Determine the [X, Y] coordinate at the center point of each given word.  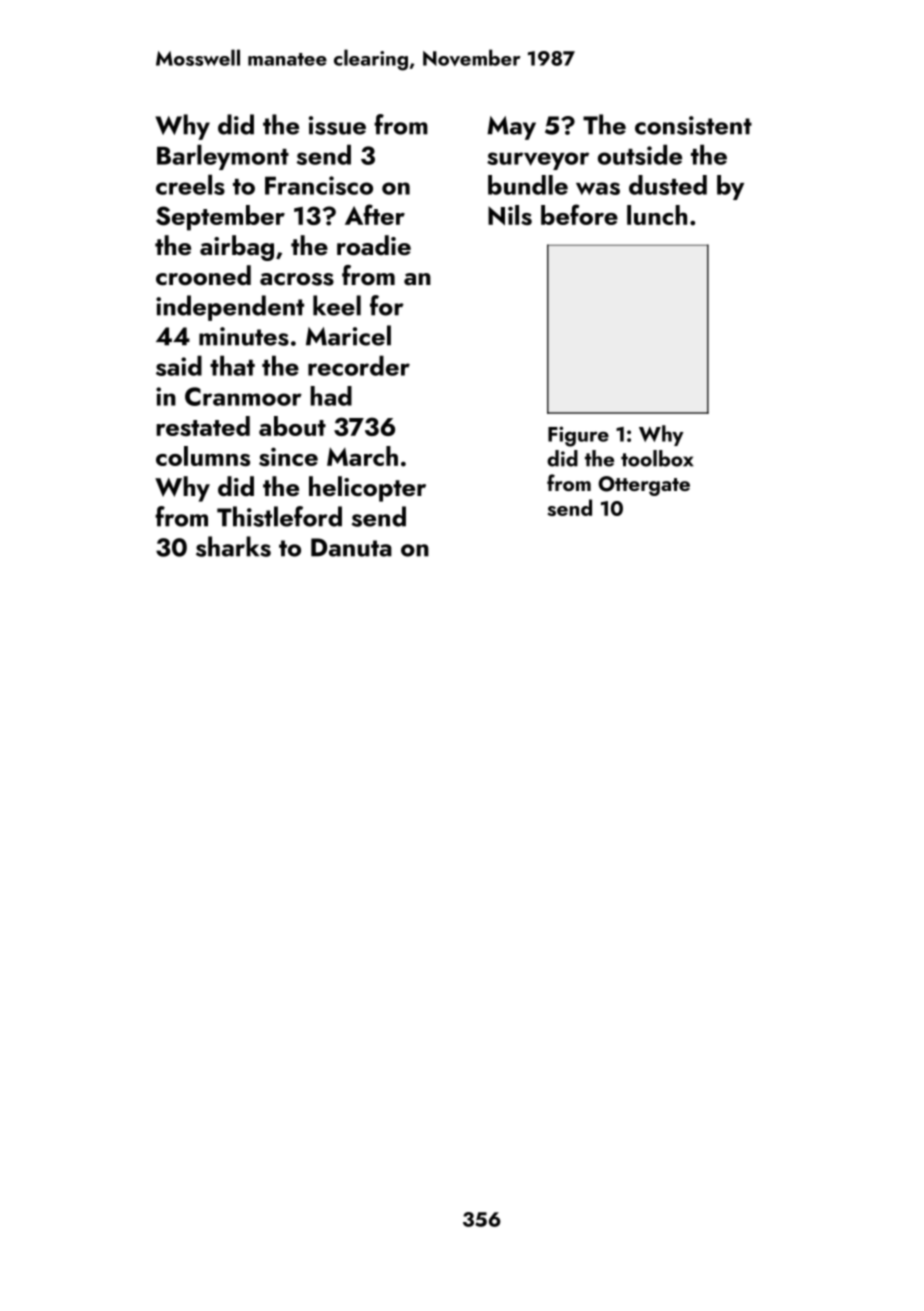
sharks [233, 546]
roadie [374, 245]
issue [337, 125]
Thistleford [279, 516]
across [297, 279]
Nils [510, 215]
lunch [657, 215]
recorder [359, 365]
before [579, 214]
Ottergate [644, 486]
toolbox [657, 458]
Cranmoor [243, 396]
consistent [693, 125]
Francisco [319, 185]
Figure [578, 436]
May [511, 128]
